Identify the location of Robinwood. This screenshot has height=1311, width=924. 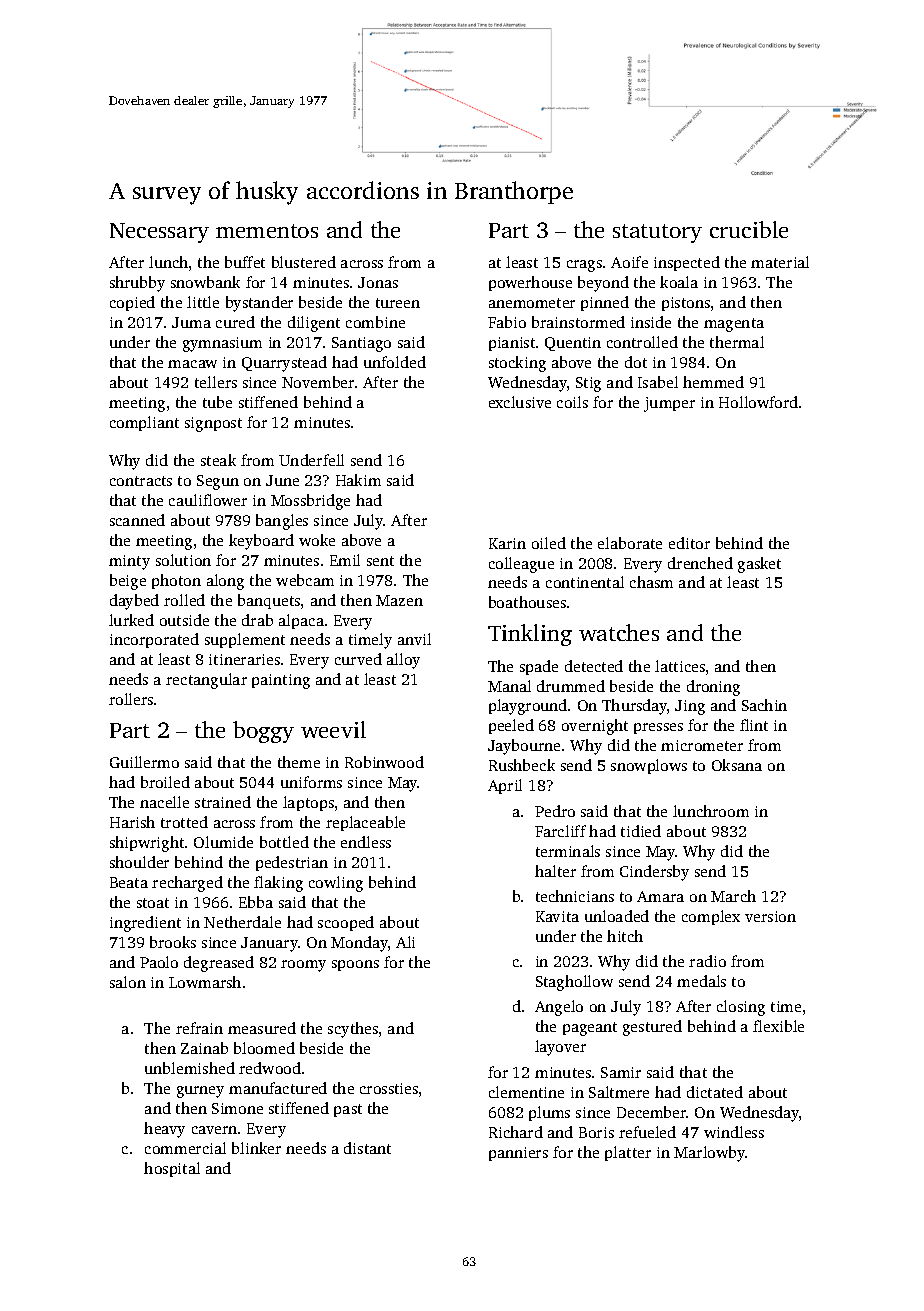
(384, 762).
